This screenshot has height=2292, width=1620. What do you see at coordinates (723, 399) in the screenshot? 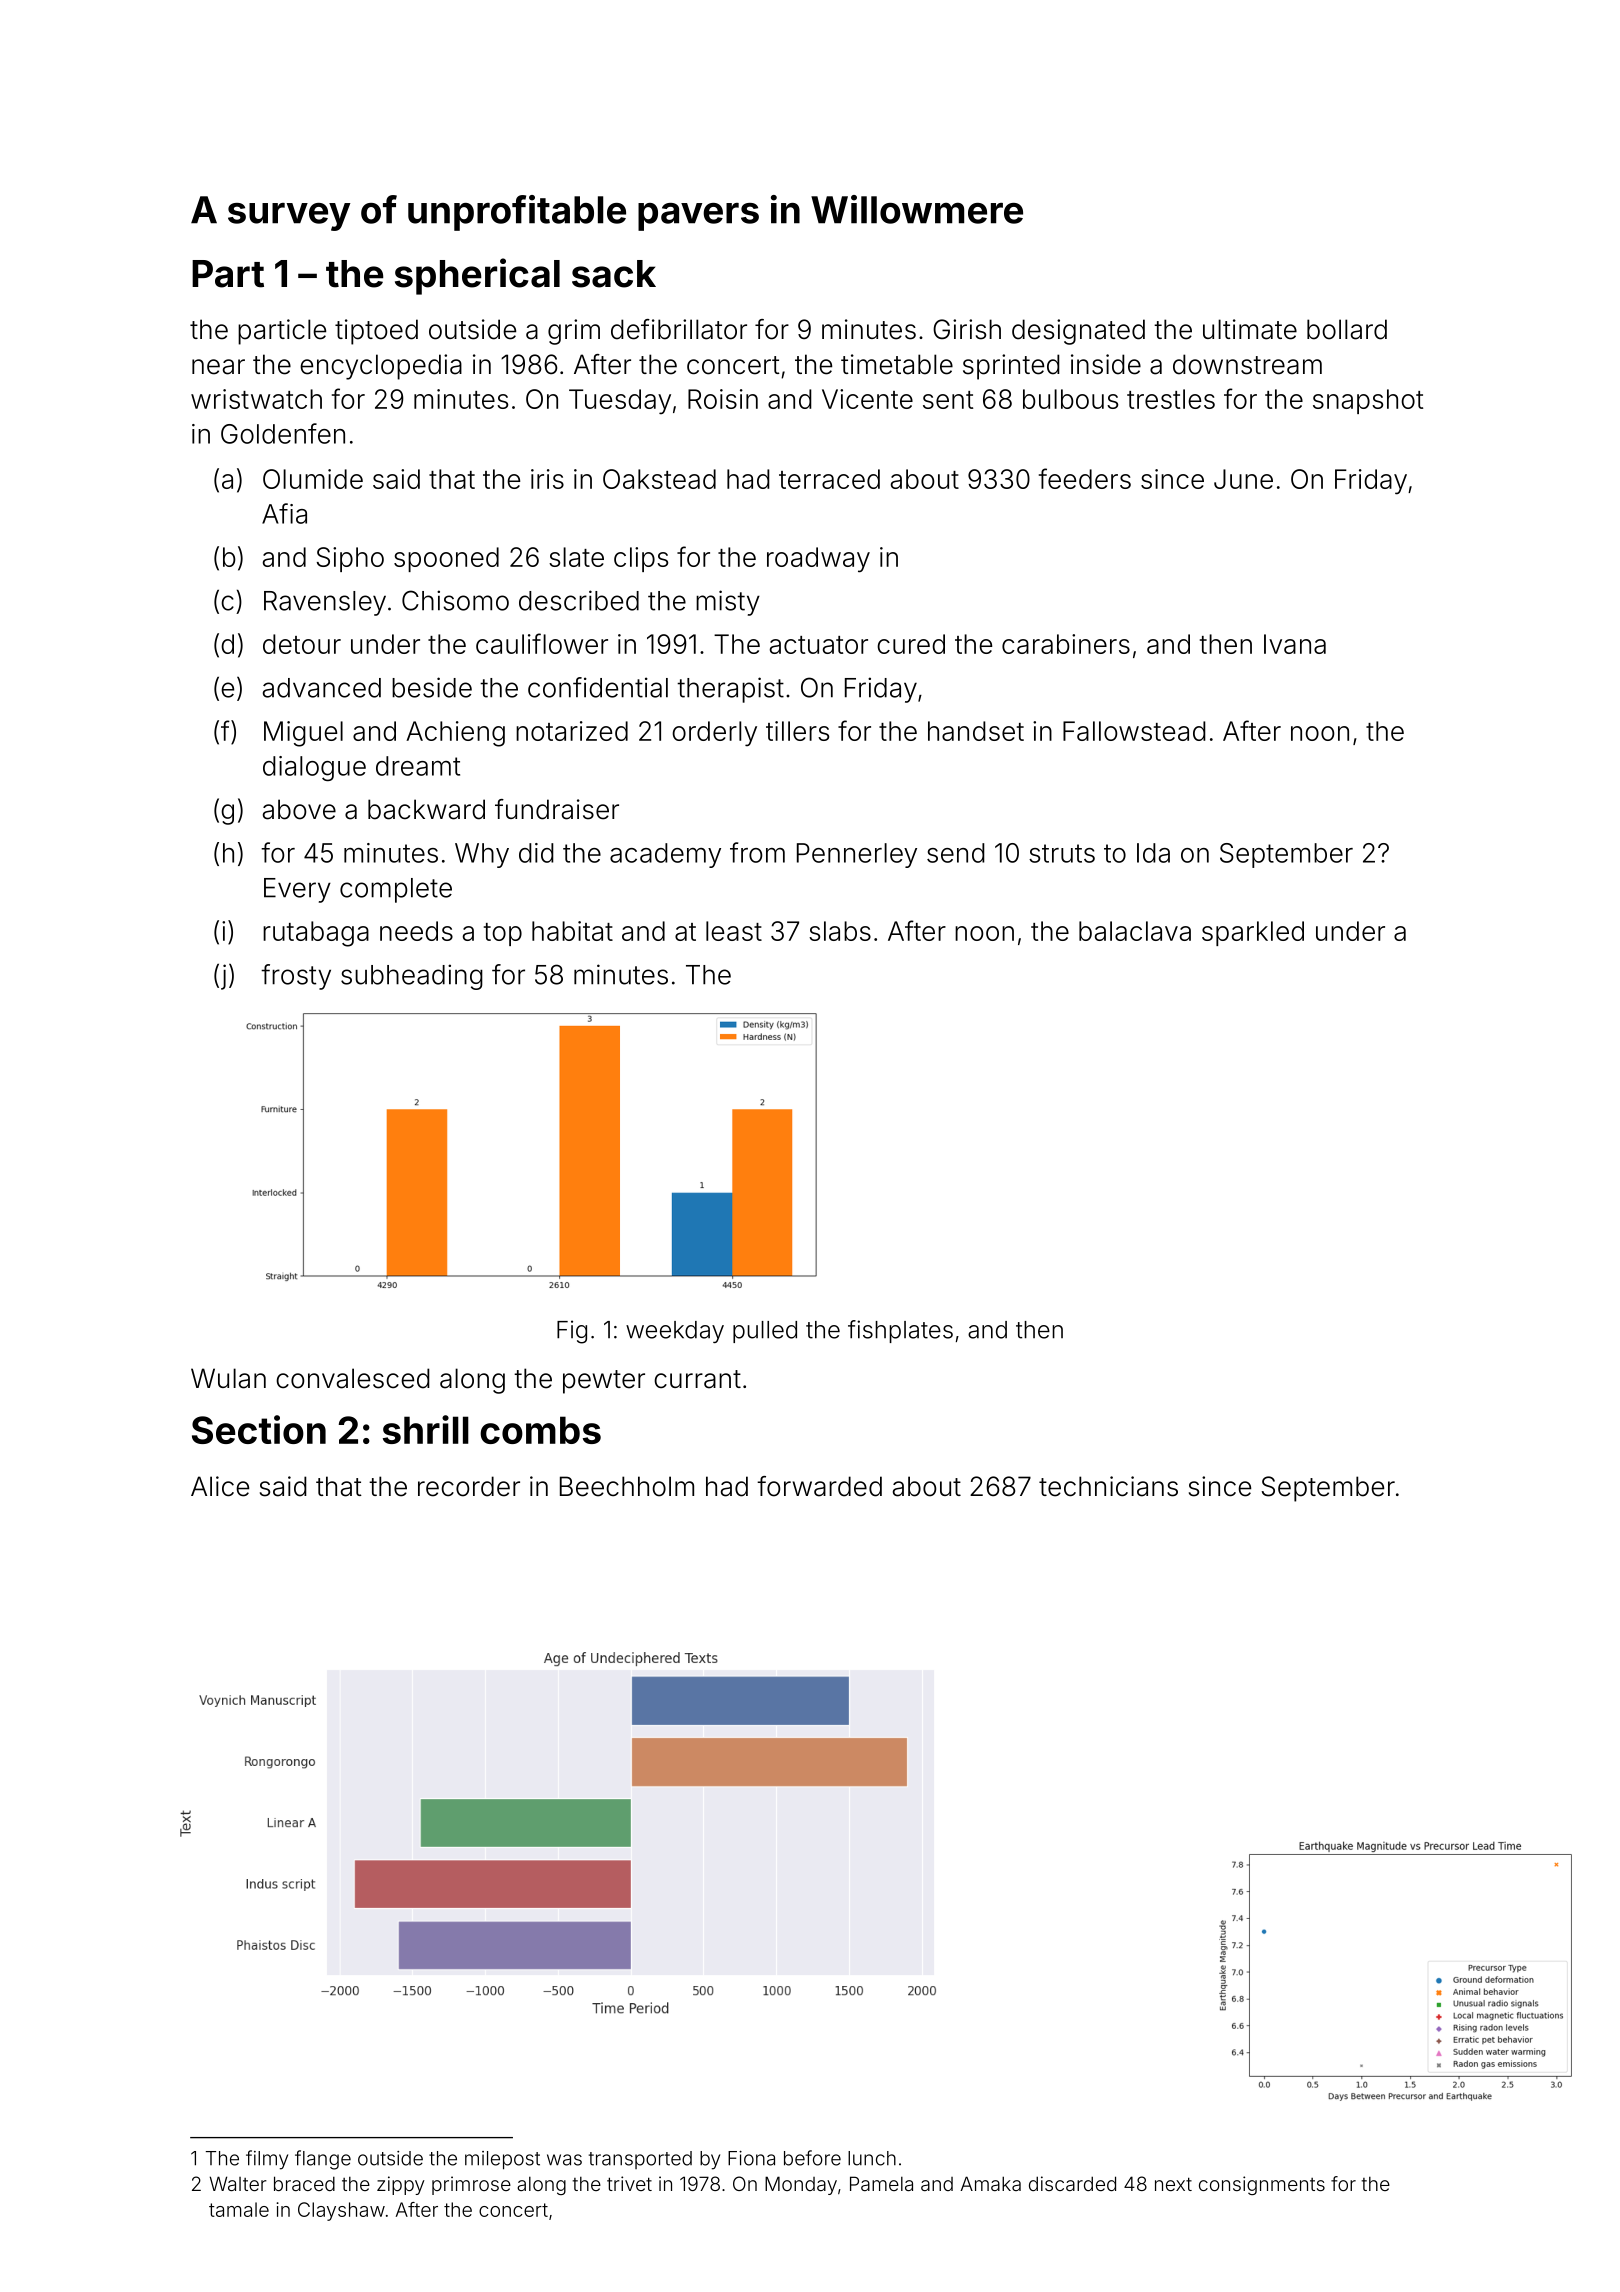
I see `Roisin` at bounding box center [723, 399].
